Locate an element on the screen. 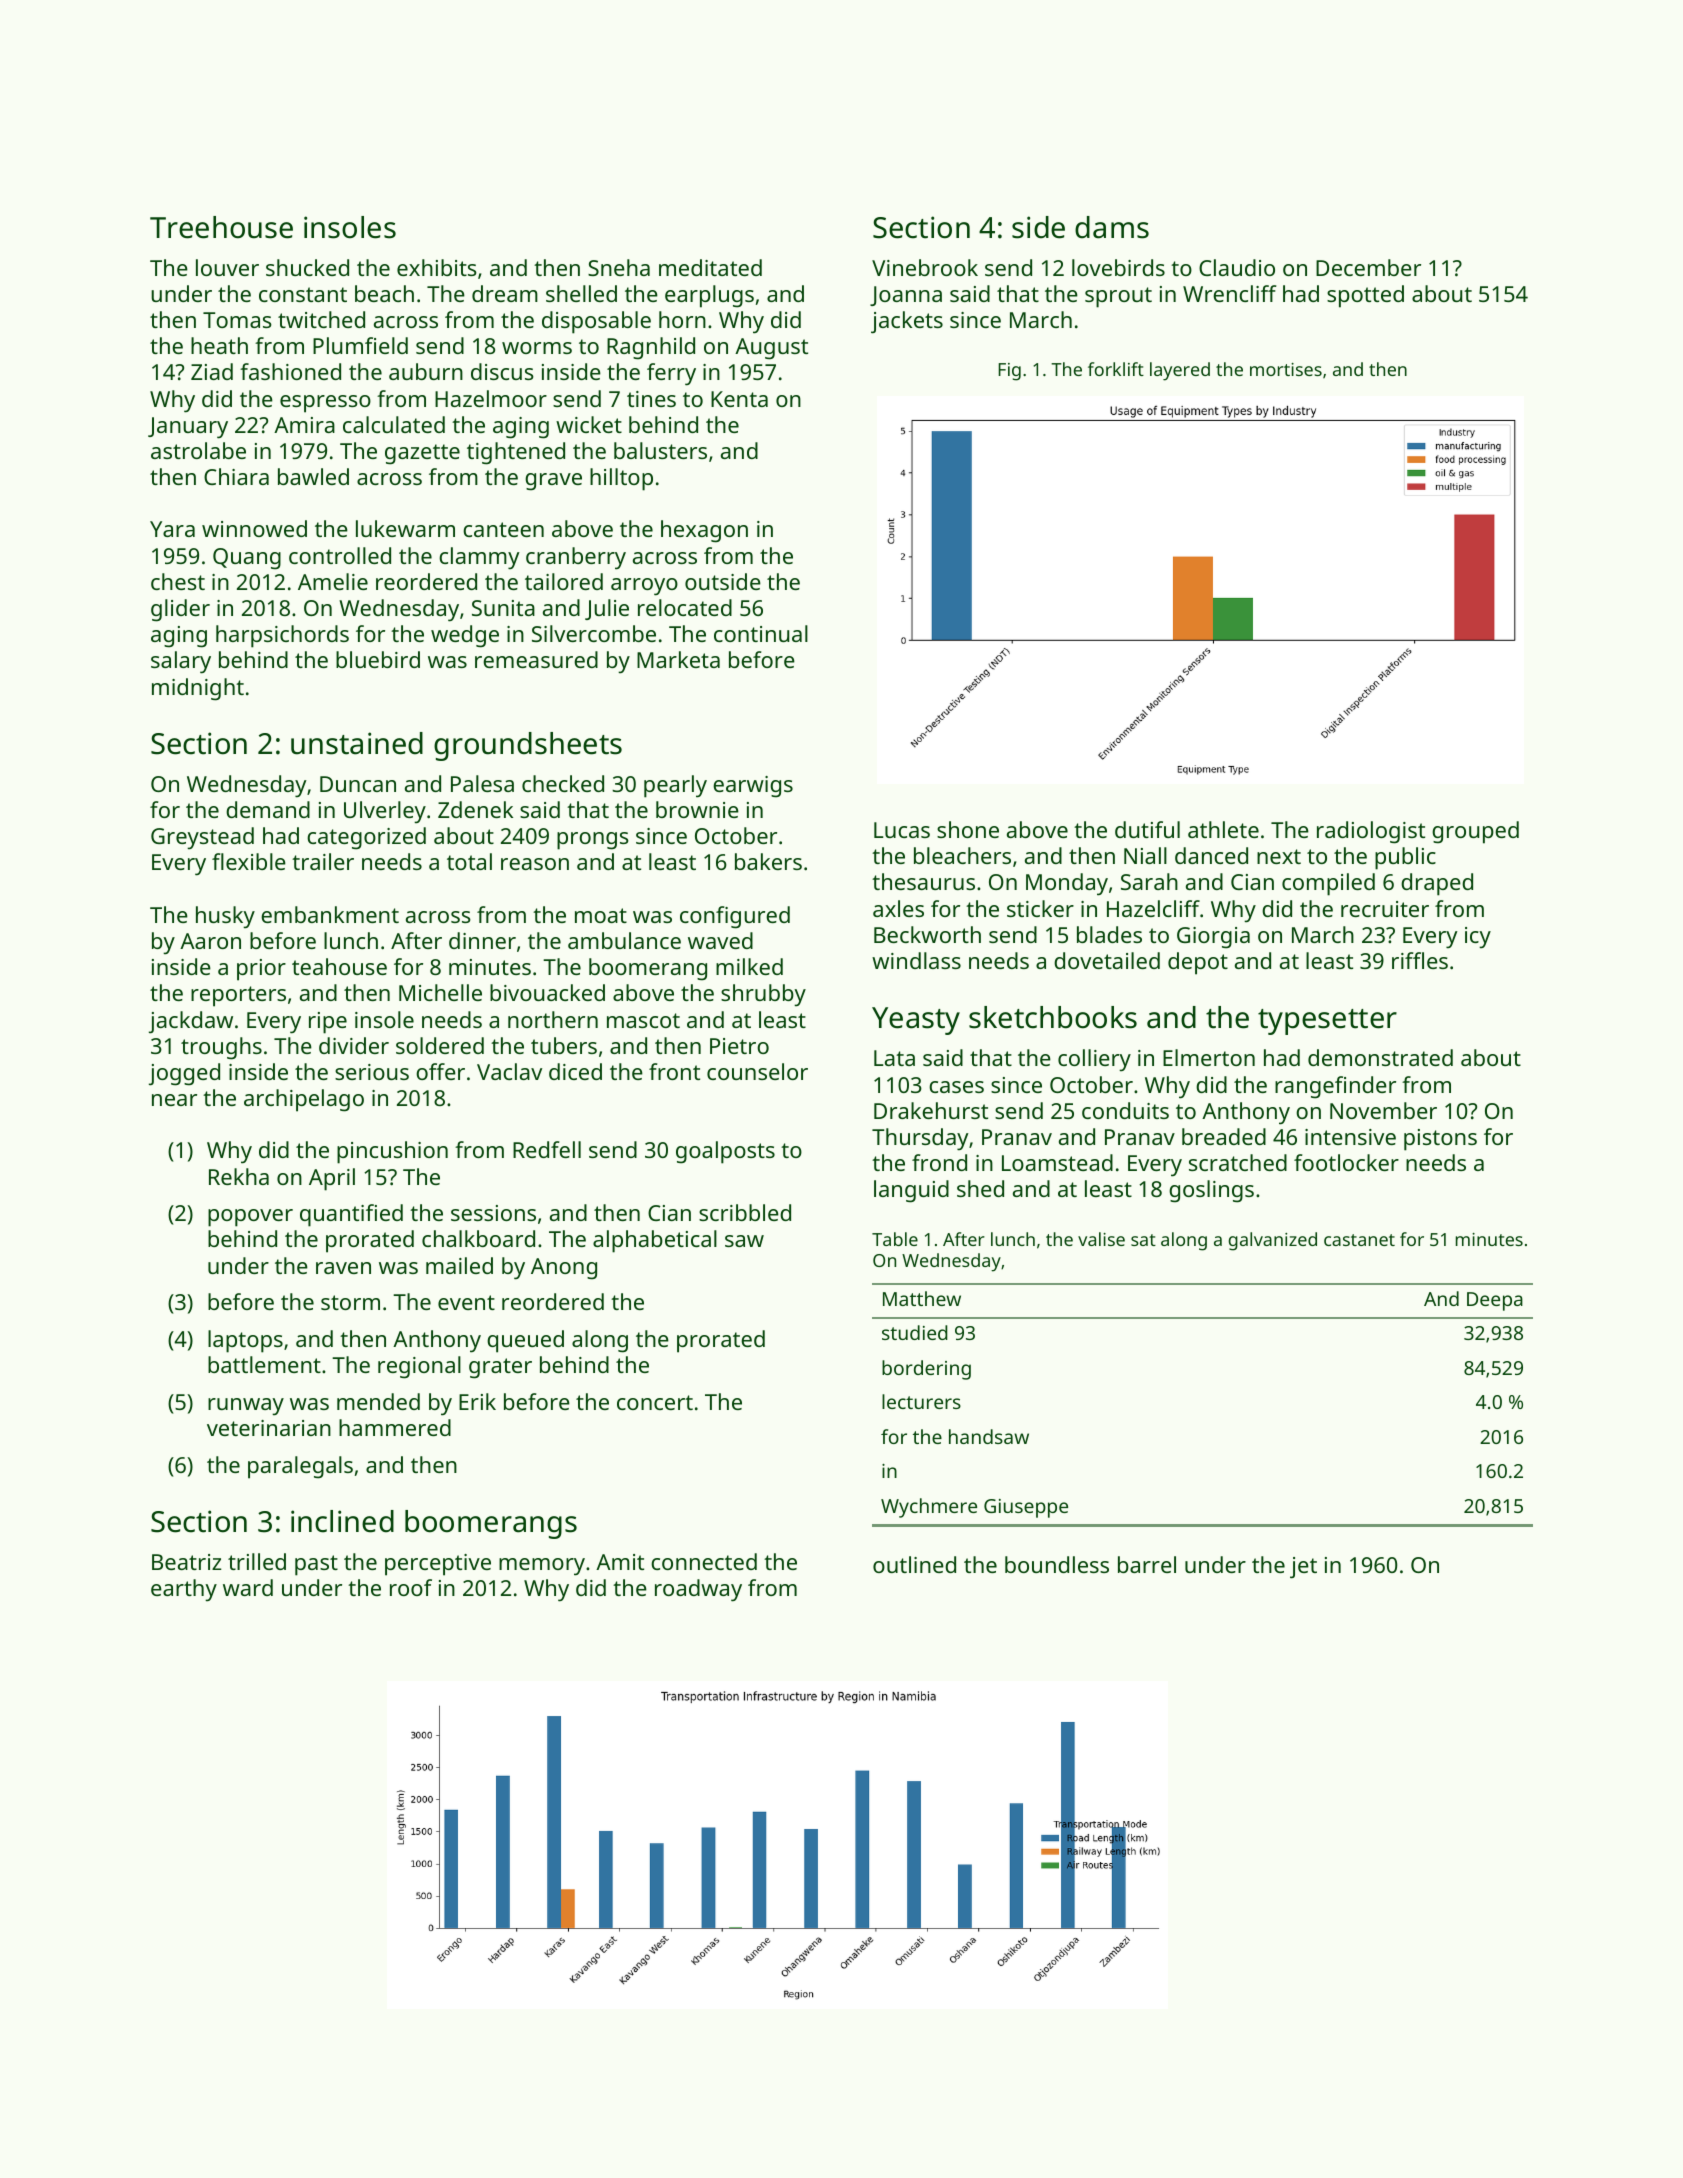 The height and width of the screenshot is (2178, 1683). Deepa is located at coordinates (1495, 1301).
